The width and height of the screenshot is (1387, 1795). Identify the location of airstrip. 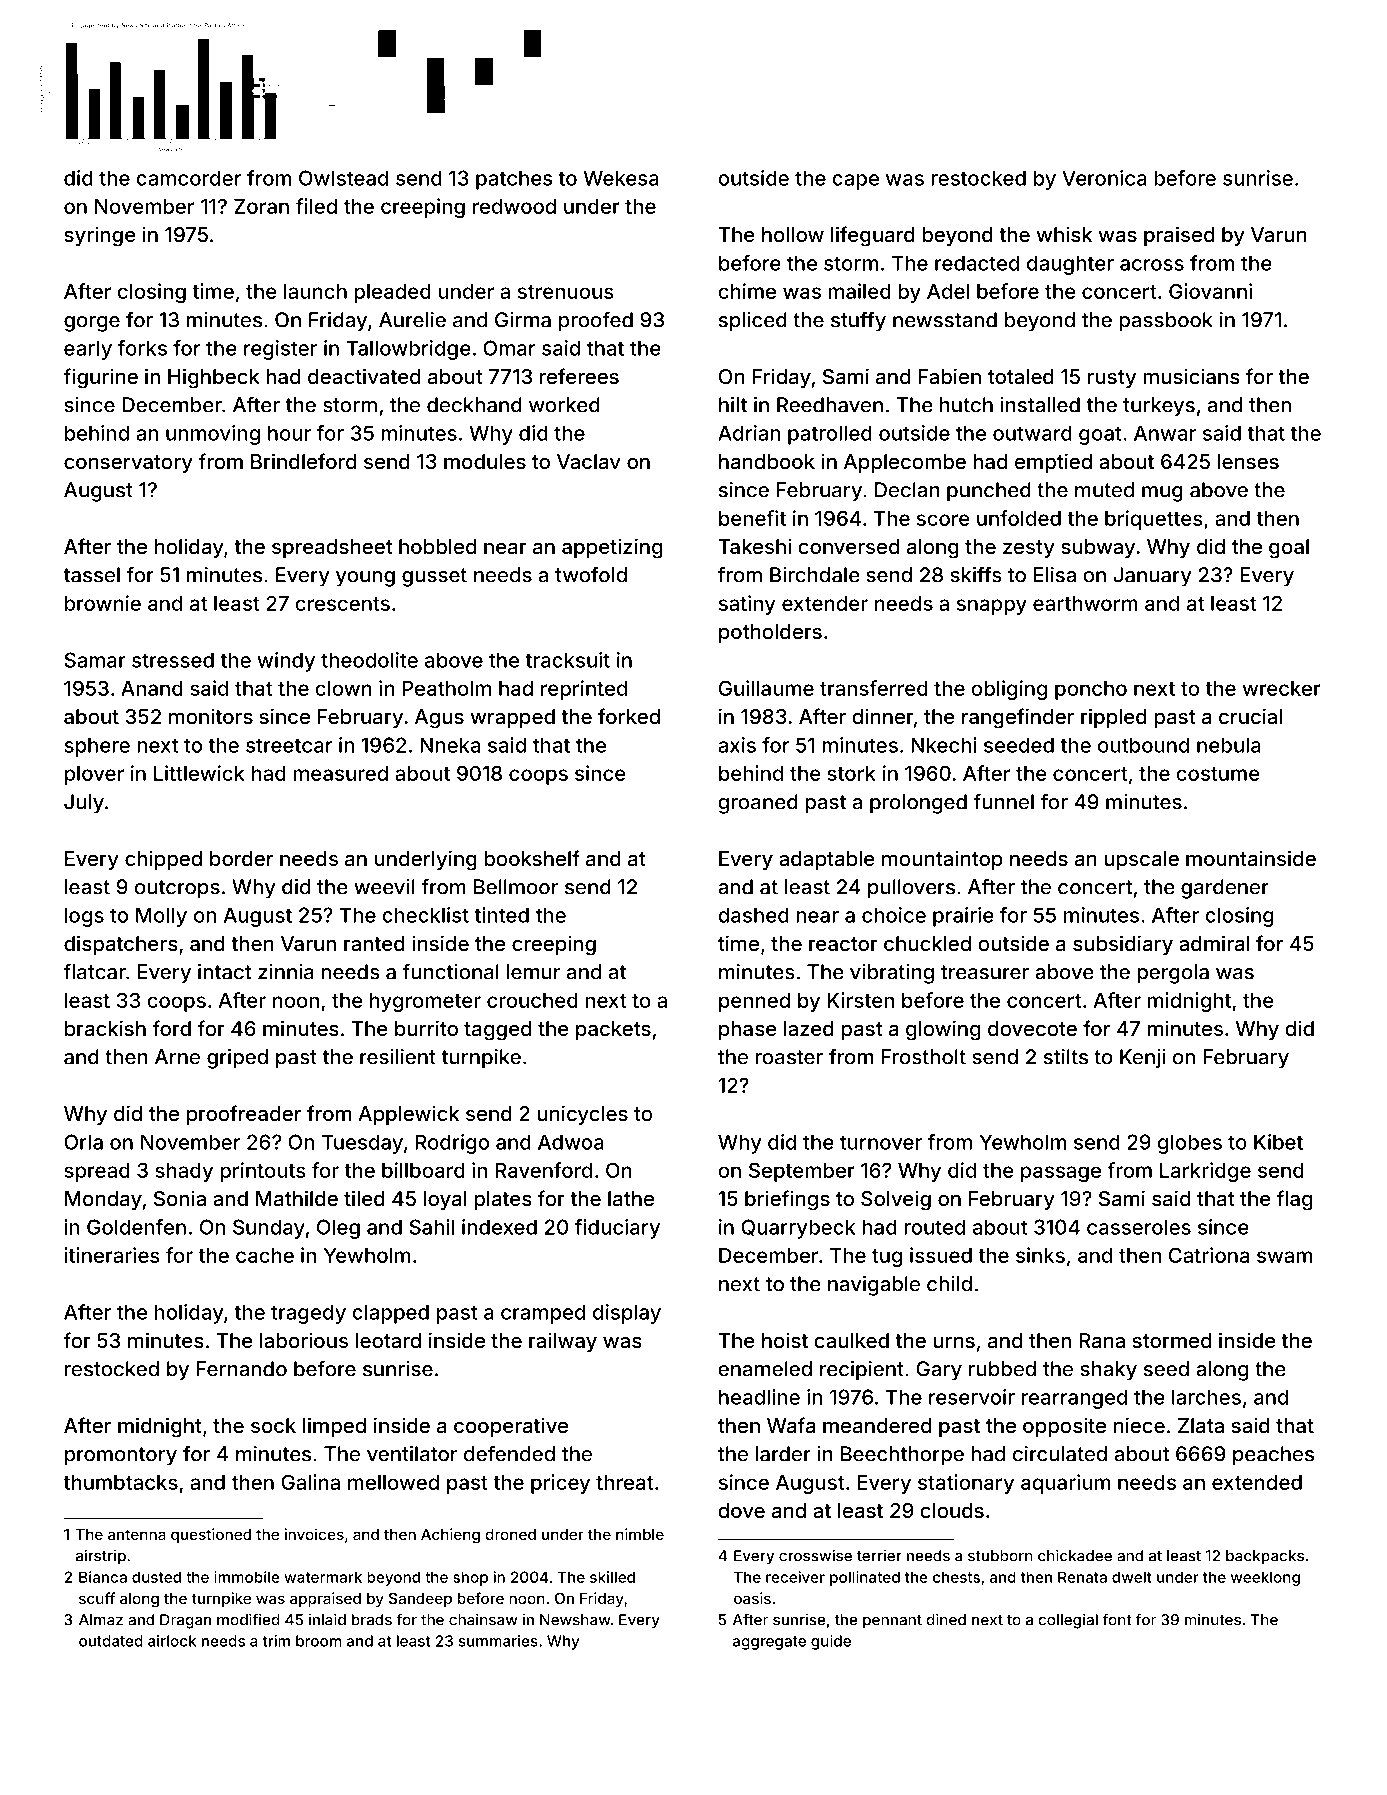
(101, 1557).
